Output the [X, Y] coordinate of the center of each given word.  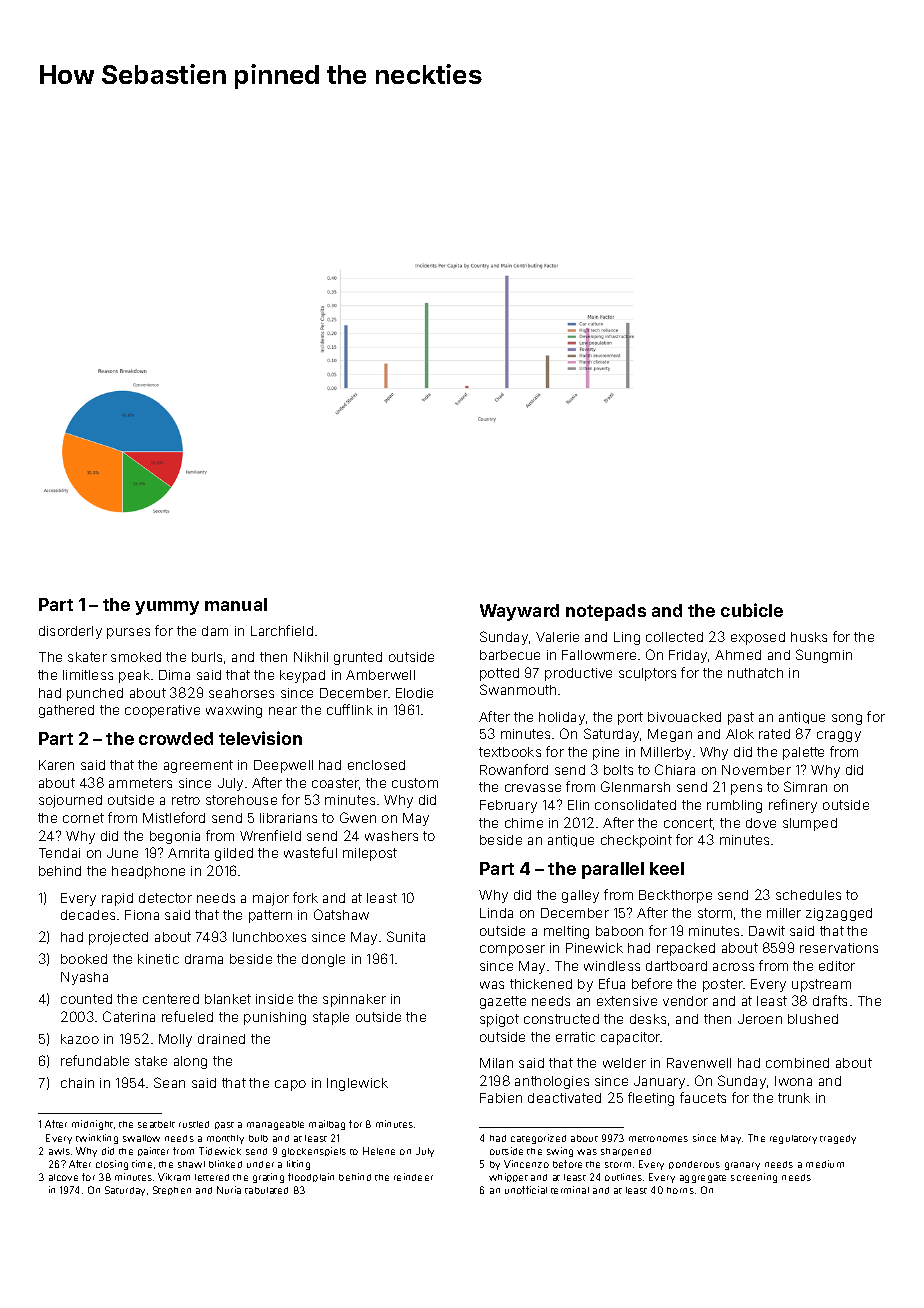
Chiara [675, 769]
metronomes [658, 1139]
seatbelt [156, 1124]
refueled [187, 1016]
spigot [499, 1020]
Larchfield [282, 630]
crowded [176, 738]
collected [674, 637]
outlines [623, 1177]
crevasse [533, 788]
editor [837, 966]
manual [236, 604]
